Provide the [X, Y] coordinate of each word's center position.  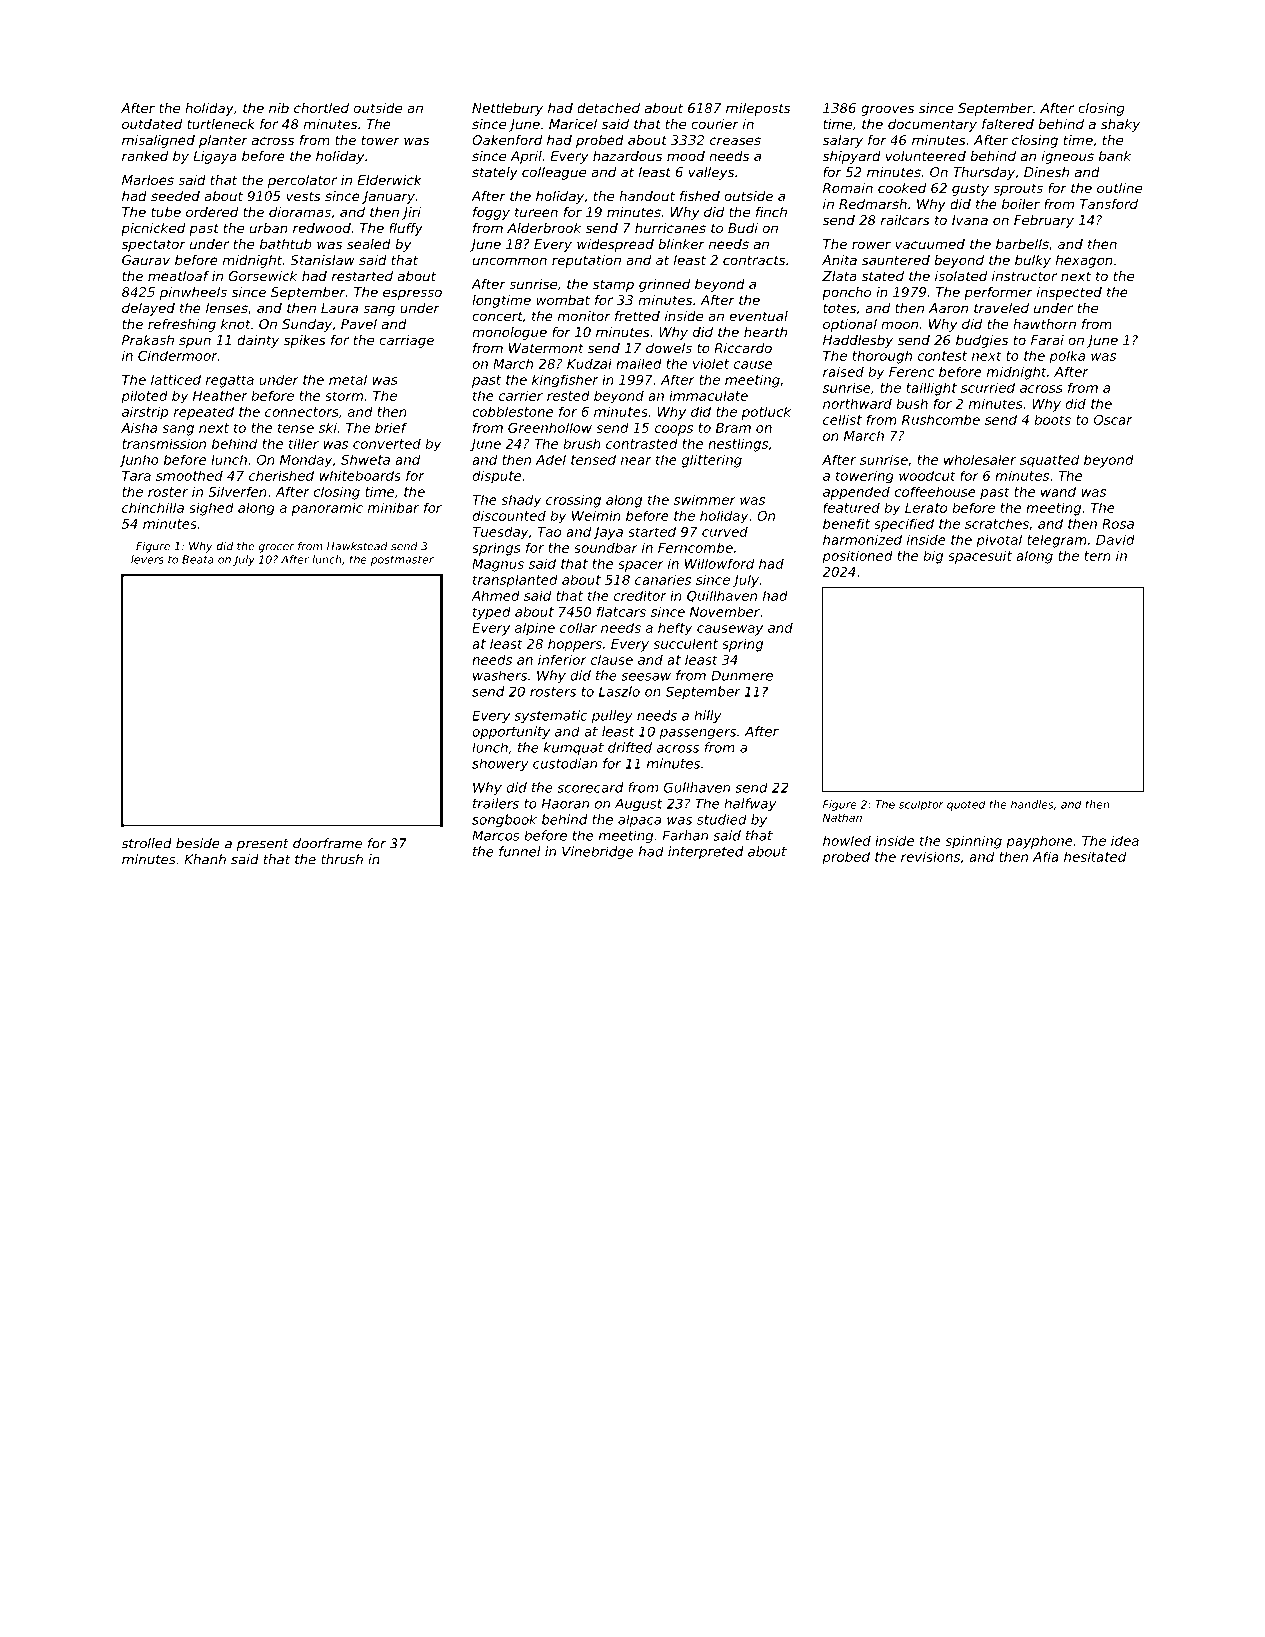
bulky [1033, 261]
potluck [766, 413]
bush [912, 403]
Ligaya [215, 157]
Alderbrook [544, 228]
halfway [750, 804]
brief [391, 427]
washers [500, 675]
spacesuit [980, 557]
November [725, 611]
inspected [1069, 293]
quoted [966, 805]
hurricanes [670, 228]
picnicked [153, 229]
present [263, 845]
